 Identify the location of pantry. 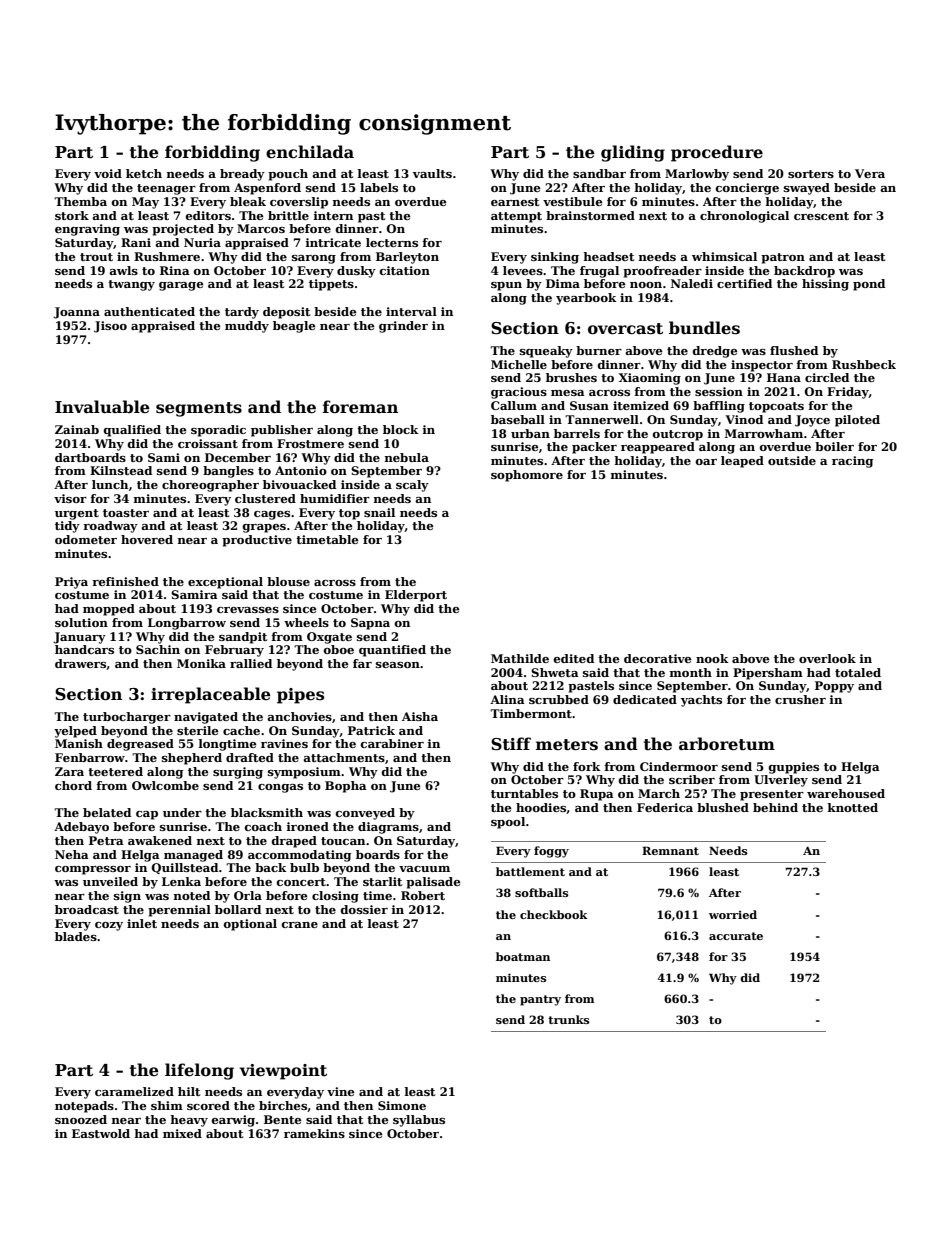
(540, 1000).
